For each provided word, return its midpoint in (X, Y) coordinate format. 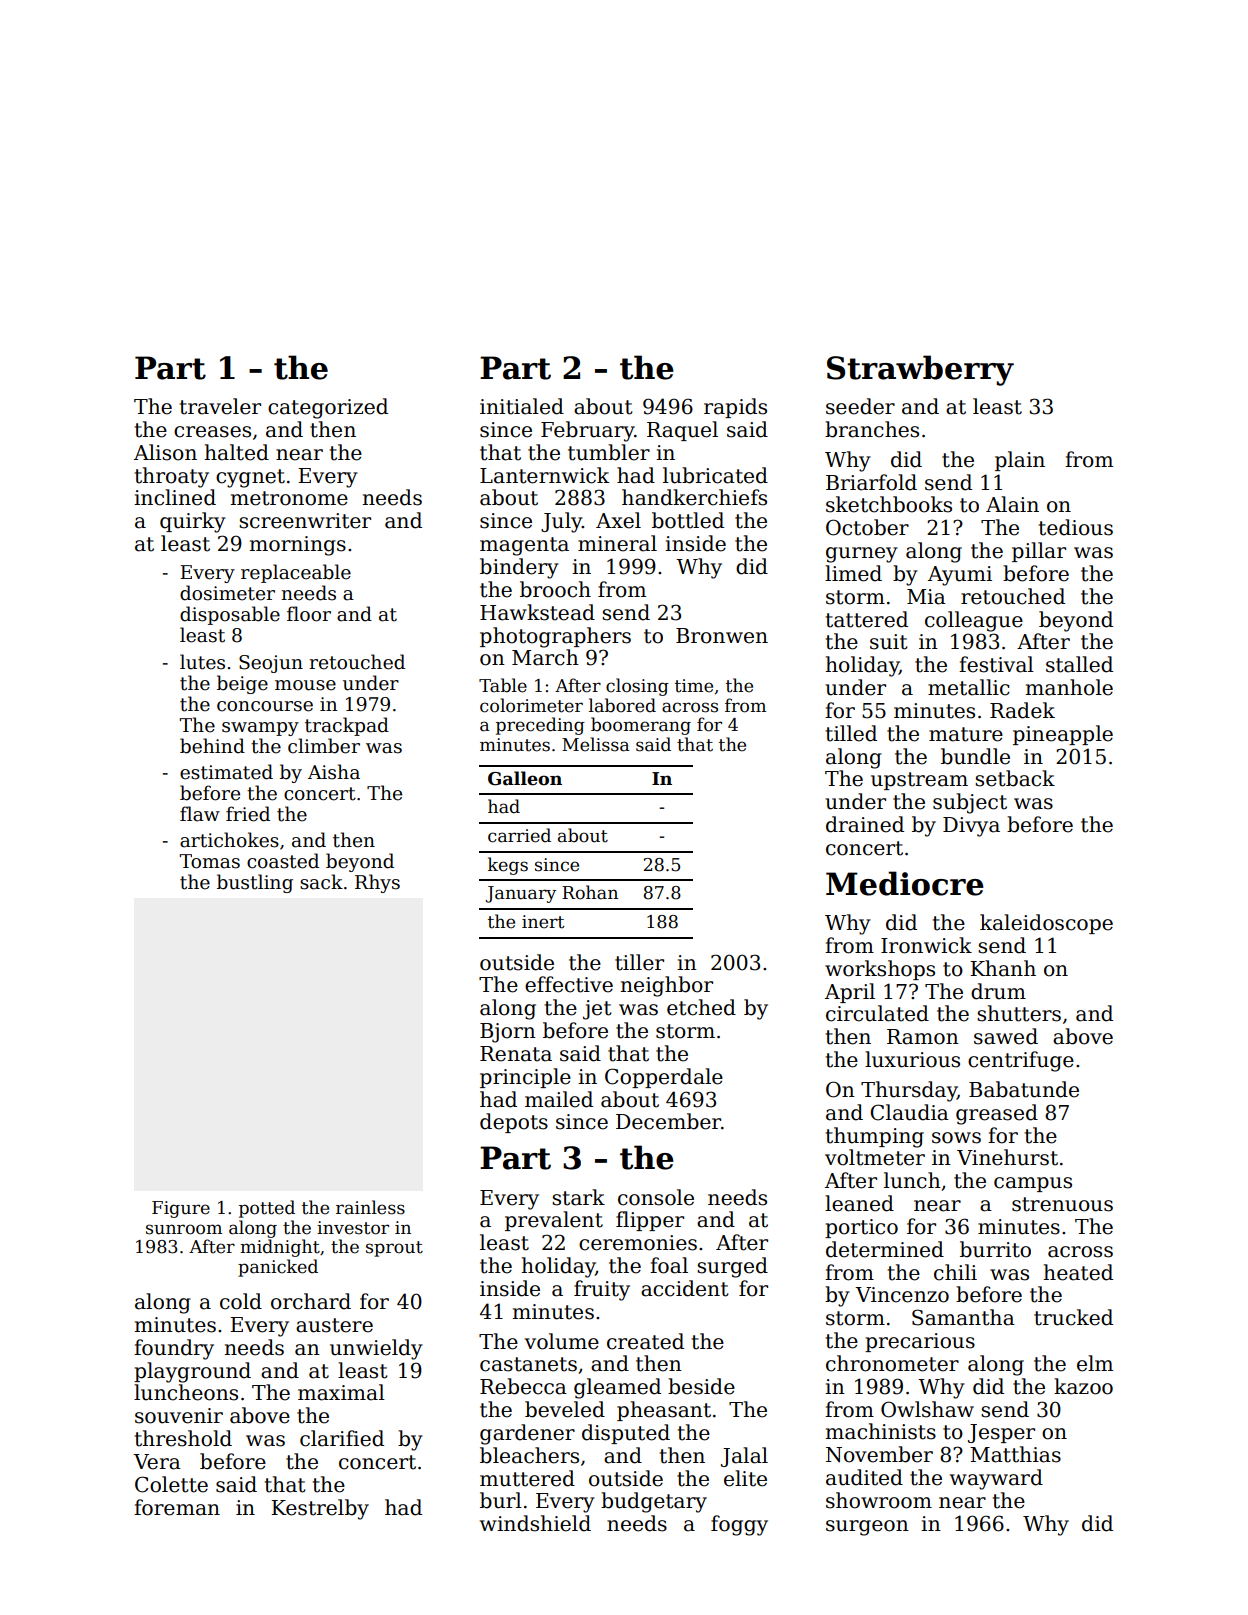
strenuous (1062, 1204)
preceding (540, 726)
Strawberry (920, 370)
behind (212, 746)
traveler (220, 406)
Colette (171, 1484)
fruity (602, 1290)
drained (865, 824)
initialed (522, 406)
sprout (394, 1249)
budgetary (654, 1502)
